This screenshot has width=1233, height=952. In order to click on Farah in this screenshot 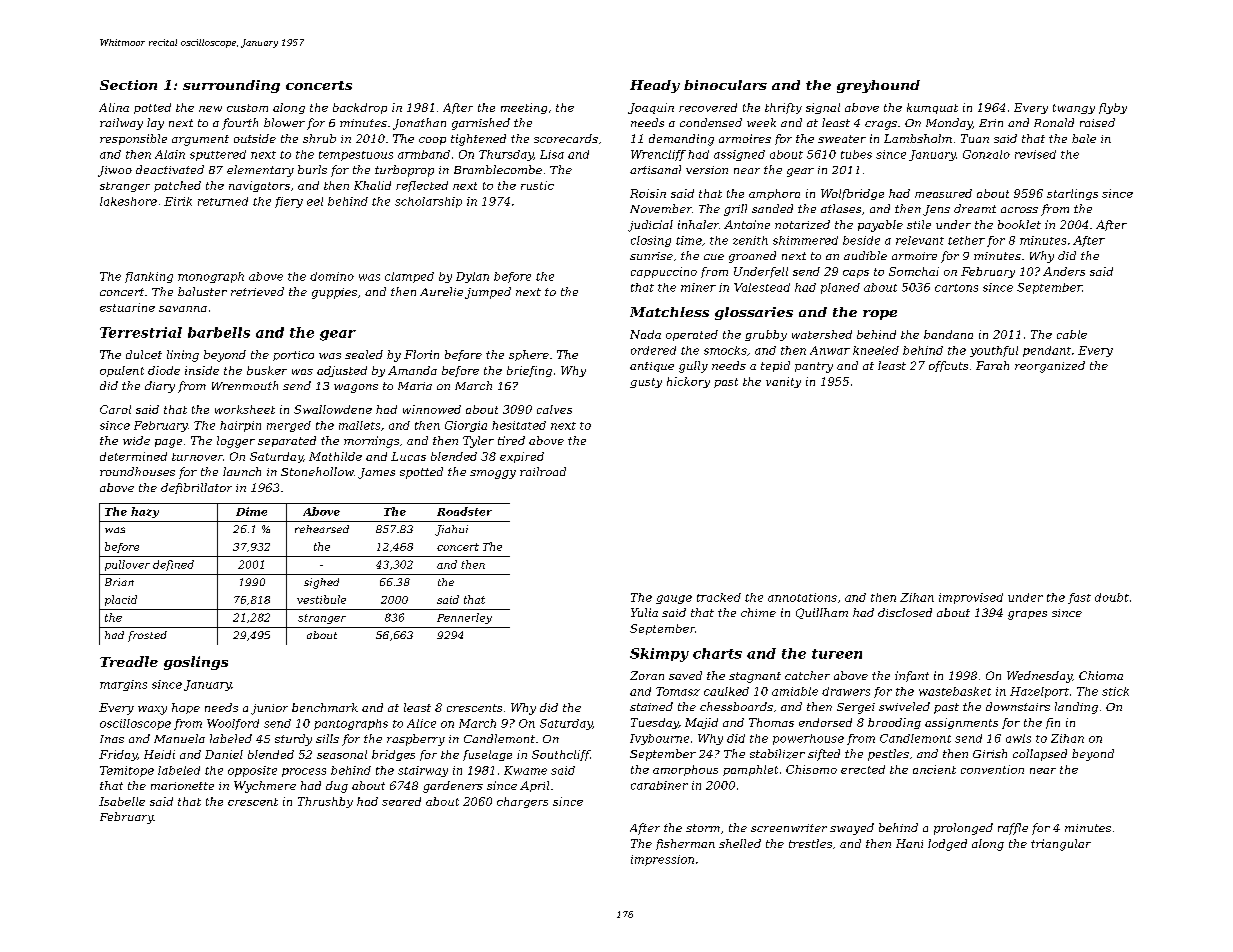, I will do `click(992, 365)`.
